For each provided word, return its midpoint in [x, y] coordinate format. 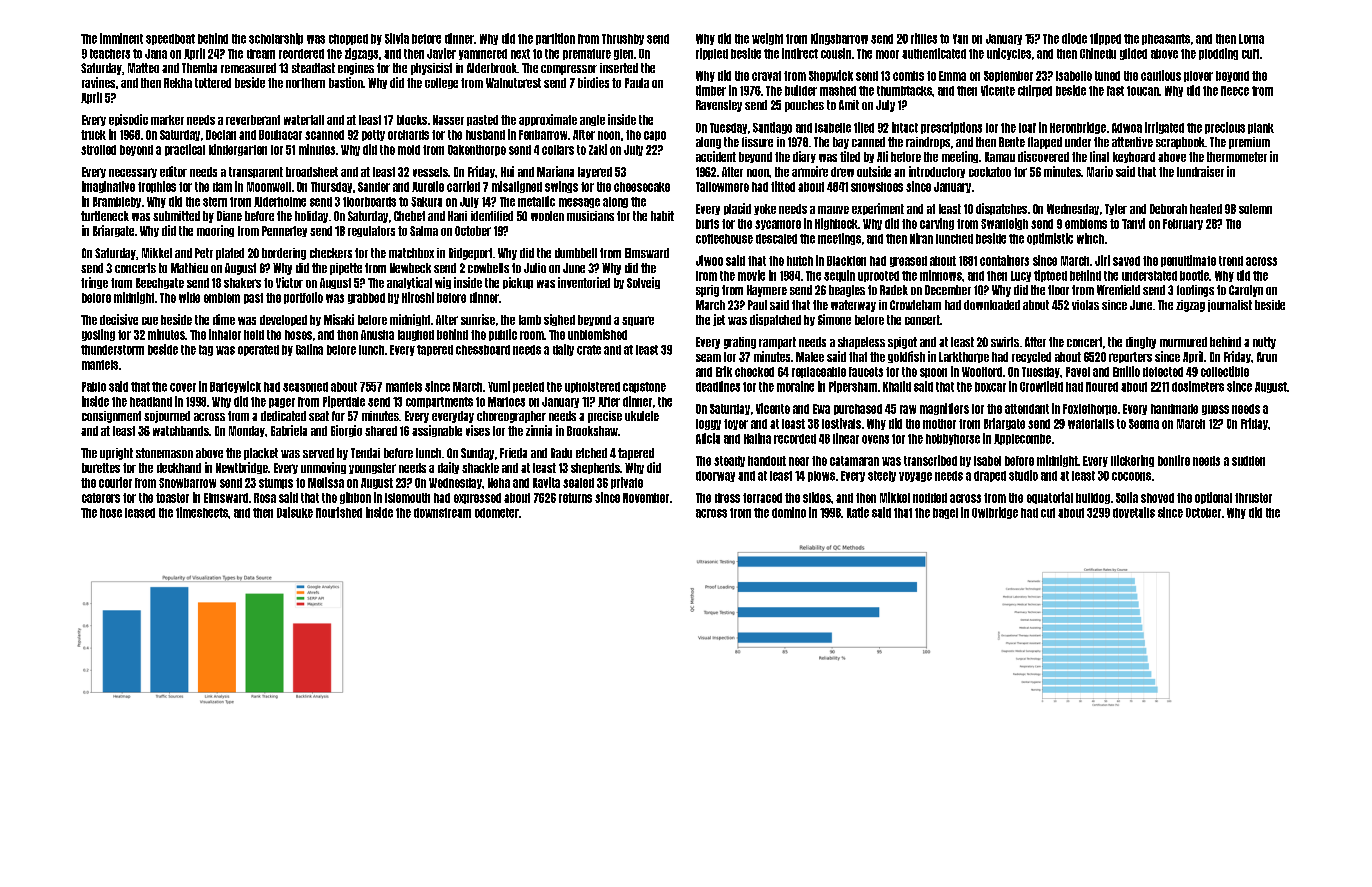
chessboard [483, 350]
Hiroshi [418, 297]
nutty [1264, 343]
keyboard [1134, 157]
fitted [783, 186]
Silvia [397, 38]
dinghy [1141, 343]
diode [1074, 38]
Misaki [339, 319]
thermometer [1237, 157]
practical [185, 150]
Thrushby [623, 39]
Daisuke [295, 512]
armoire [810, 171]
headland [151, 402]
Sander [374, 187]
